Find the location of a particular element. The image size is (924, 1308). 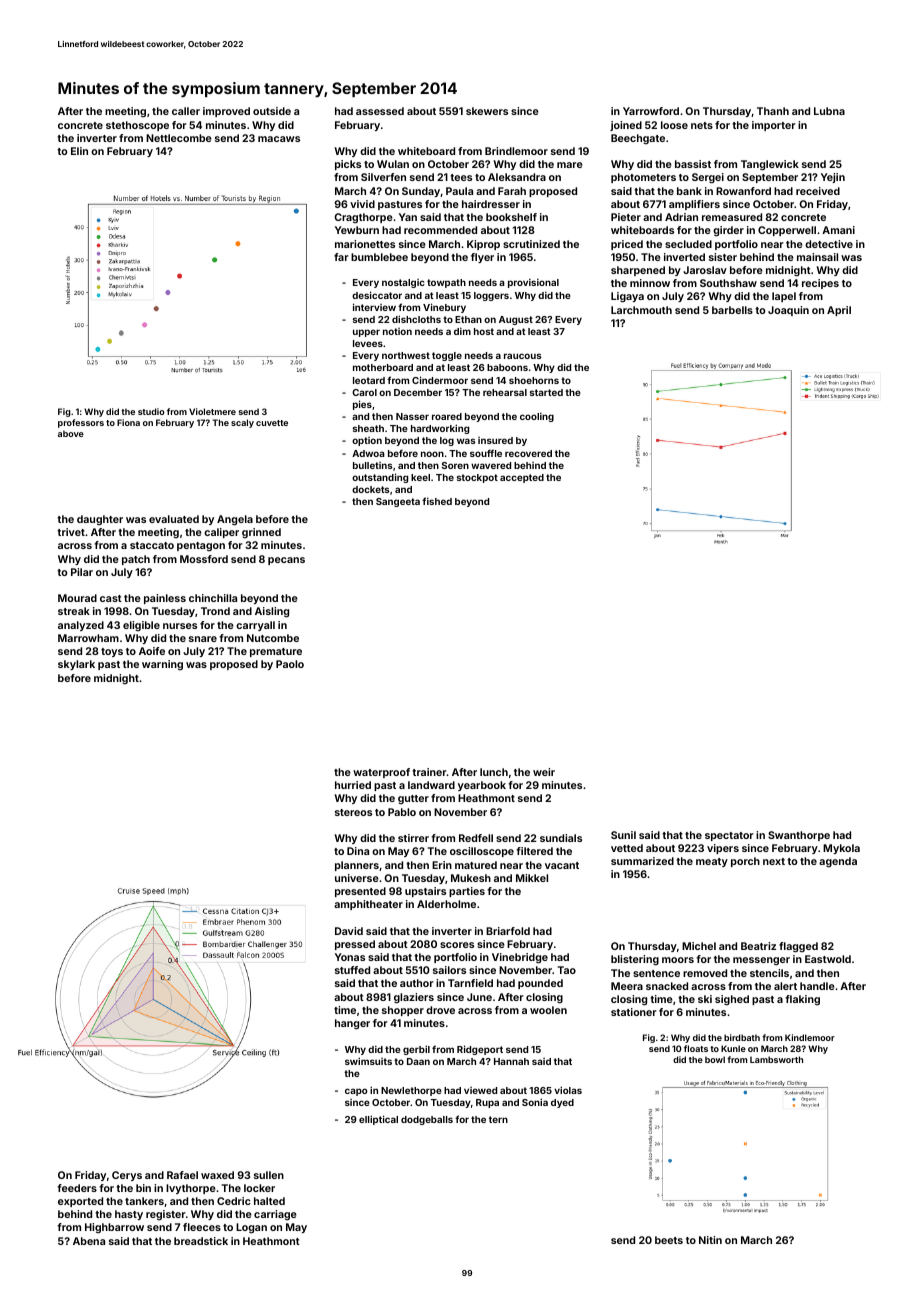

professors is located at coordinates (81, 423).
